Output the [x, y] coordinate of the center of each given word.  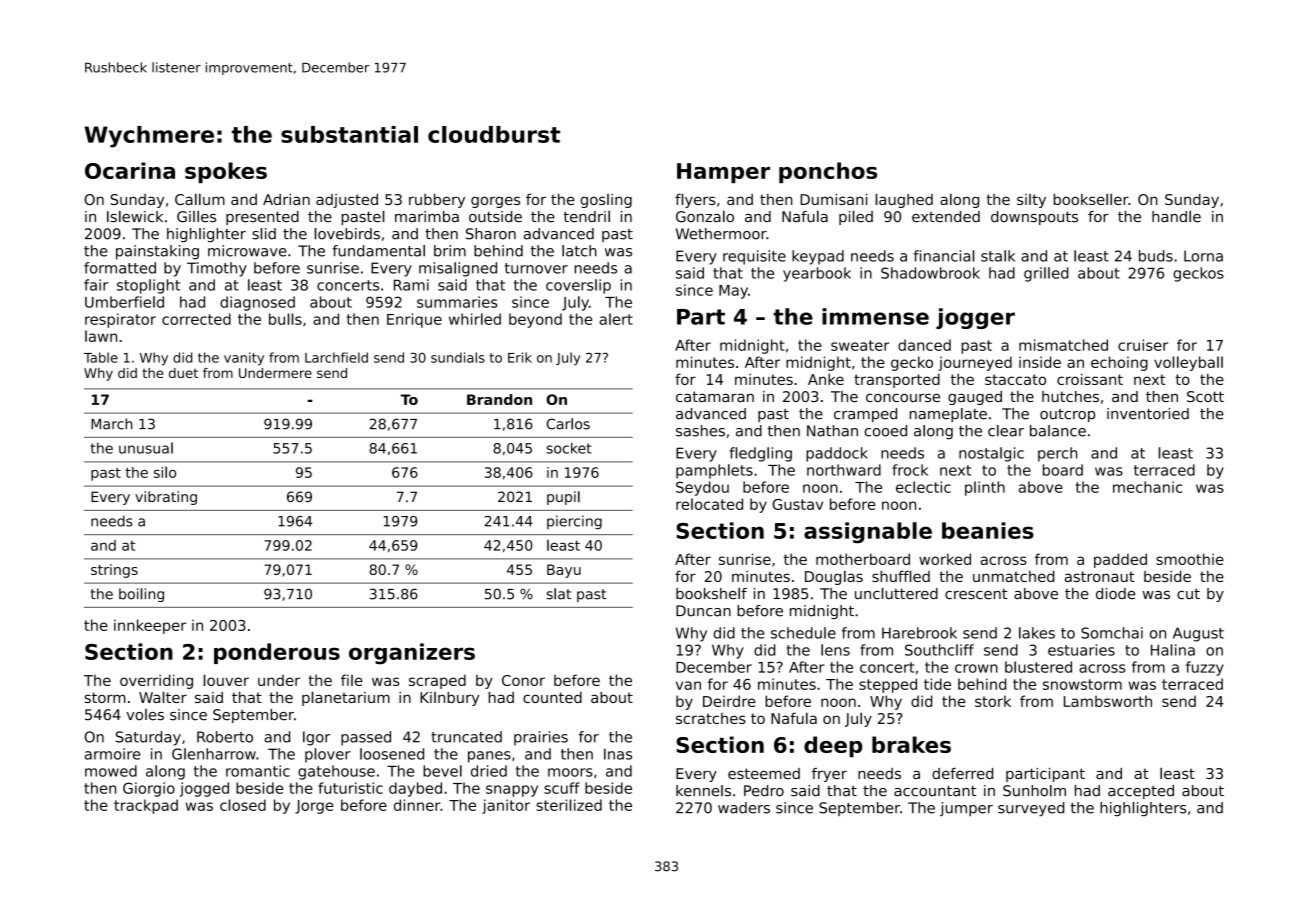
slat [559, 594]
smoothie [1190, 559]
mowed [111, 771]
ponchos [828, 172]
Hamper [723, 173]
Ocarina [130, 170]
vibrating [166, 498]
